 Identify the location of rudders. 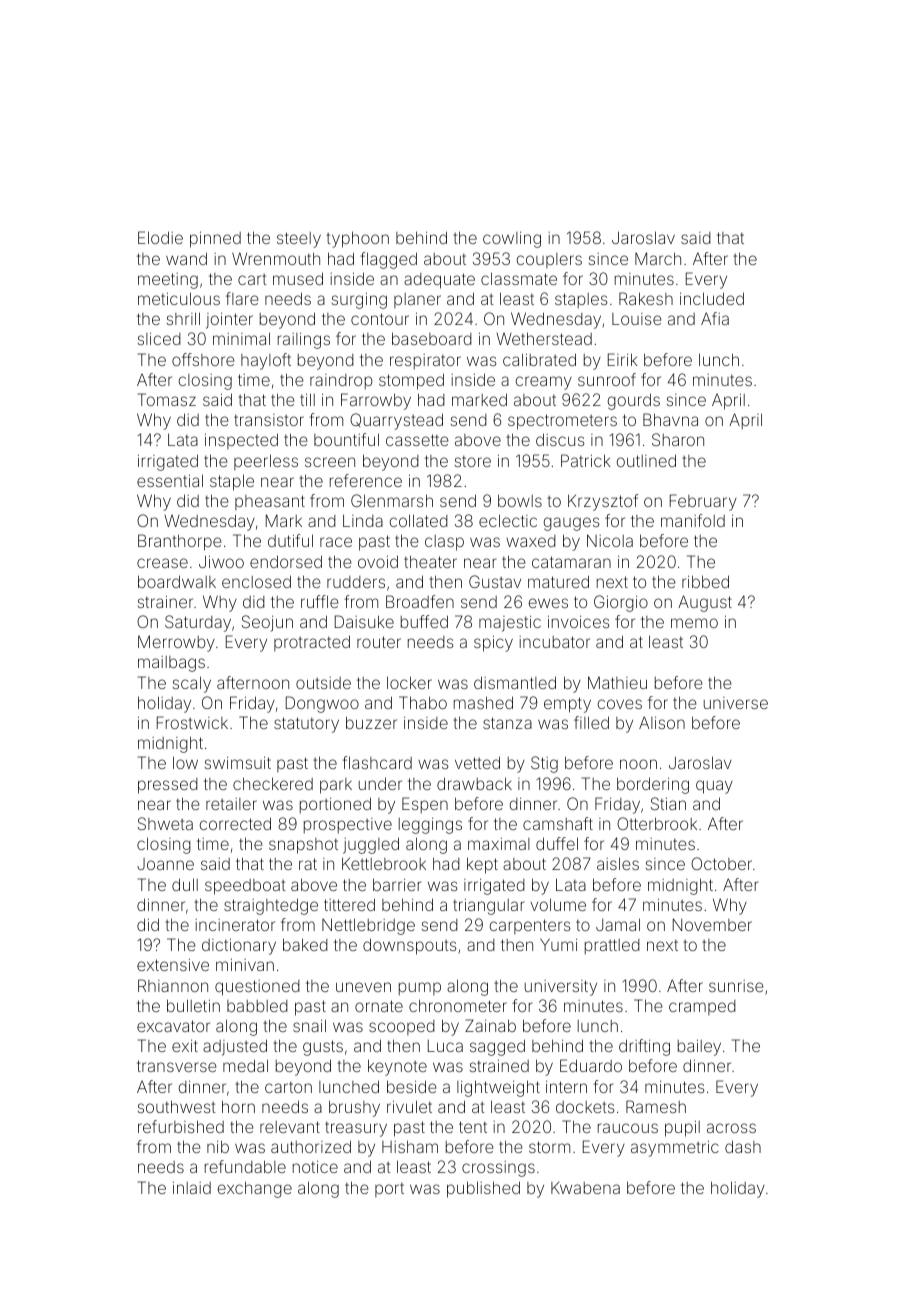
(356, 582).
